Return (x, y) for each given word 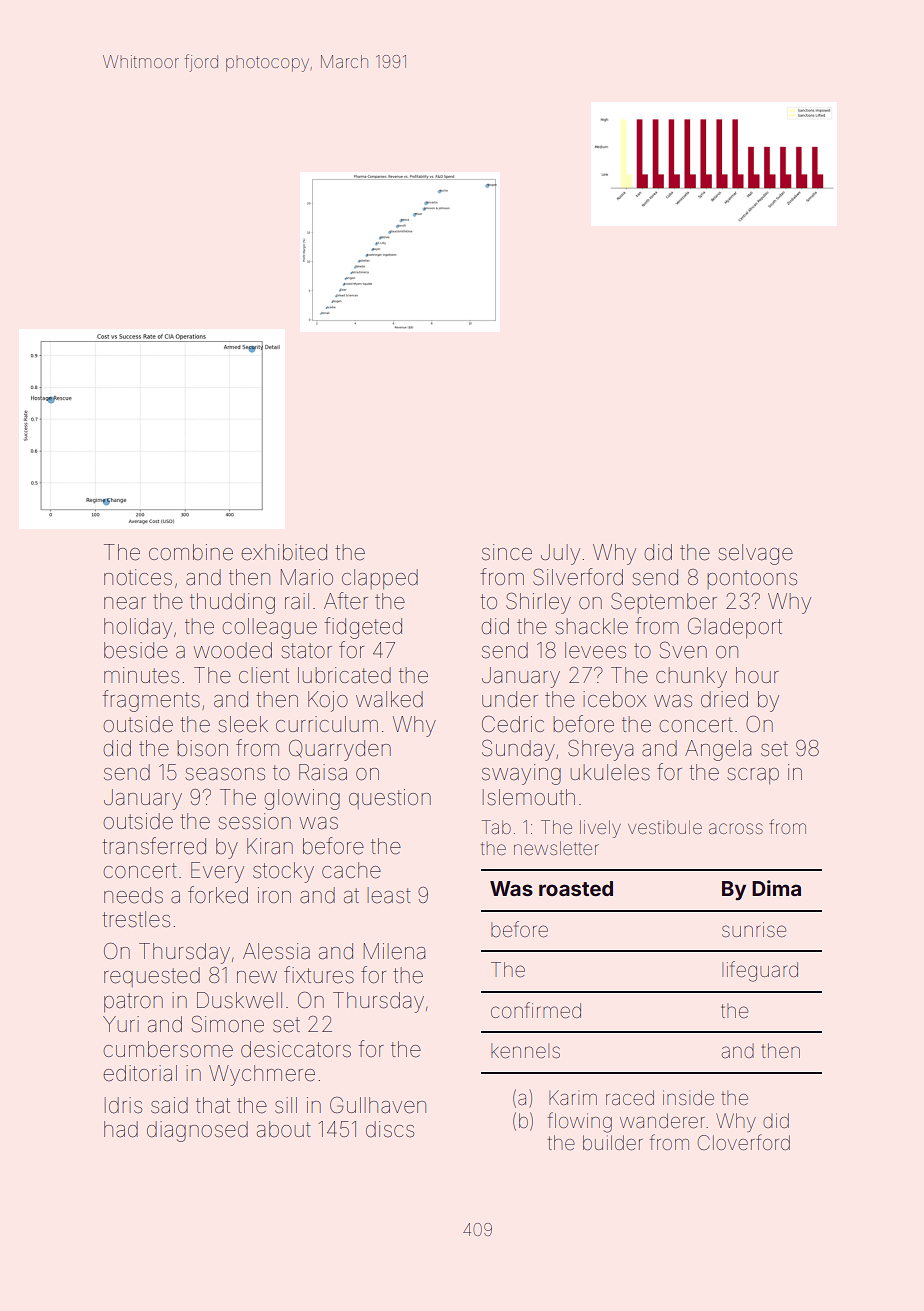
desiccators (296, 1049)
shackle (591, 626)
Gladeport (735, 628)
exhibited (284, 552)
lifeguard (760, 971)
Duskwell (239, 1000)
